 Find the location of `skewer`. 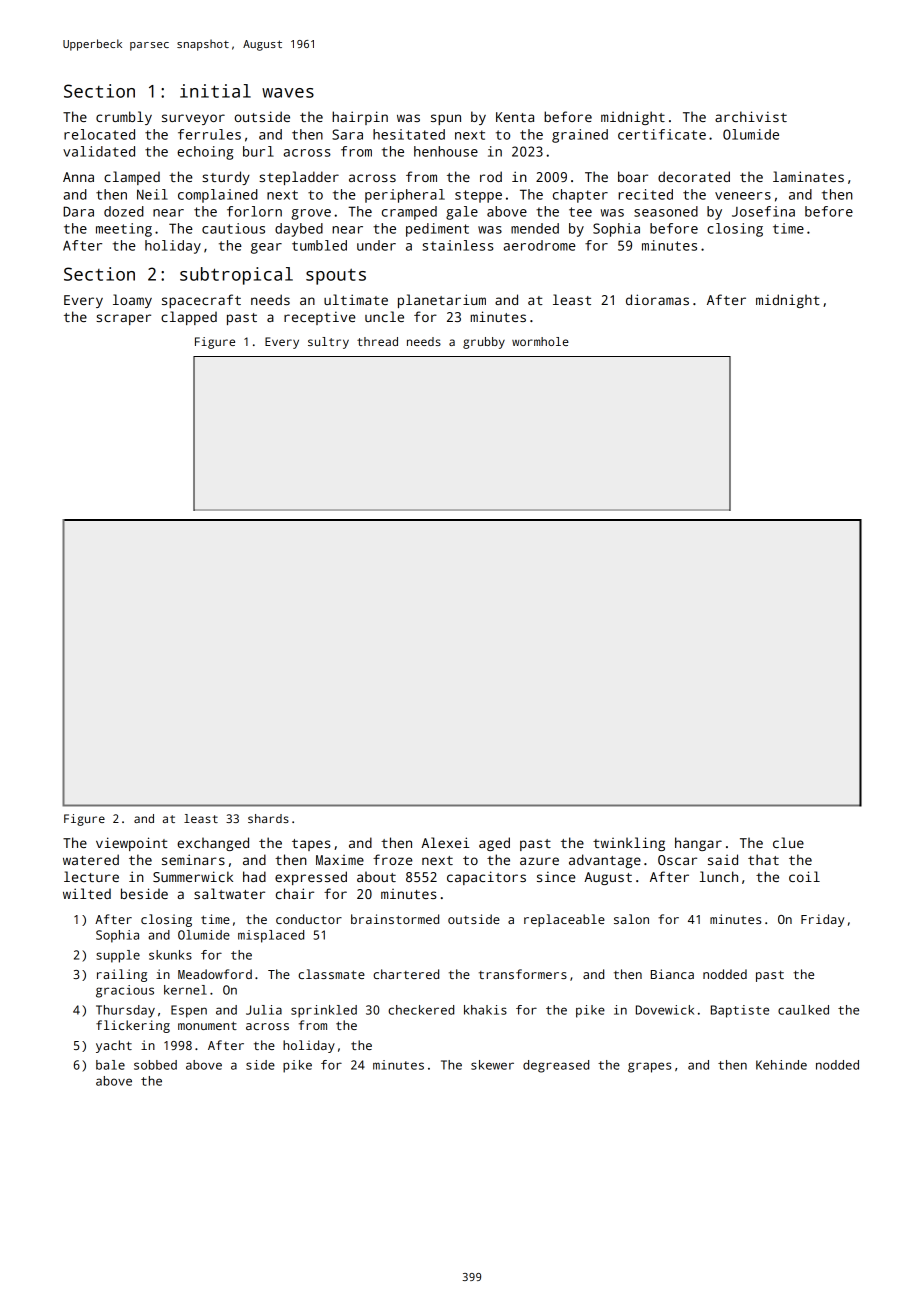

skewer is located at coordinates (492, 1065).
